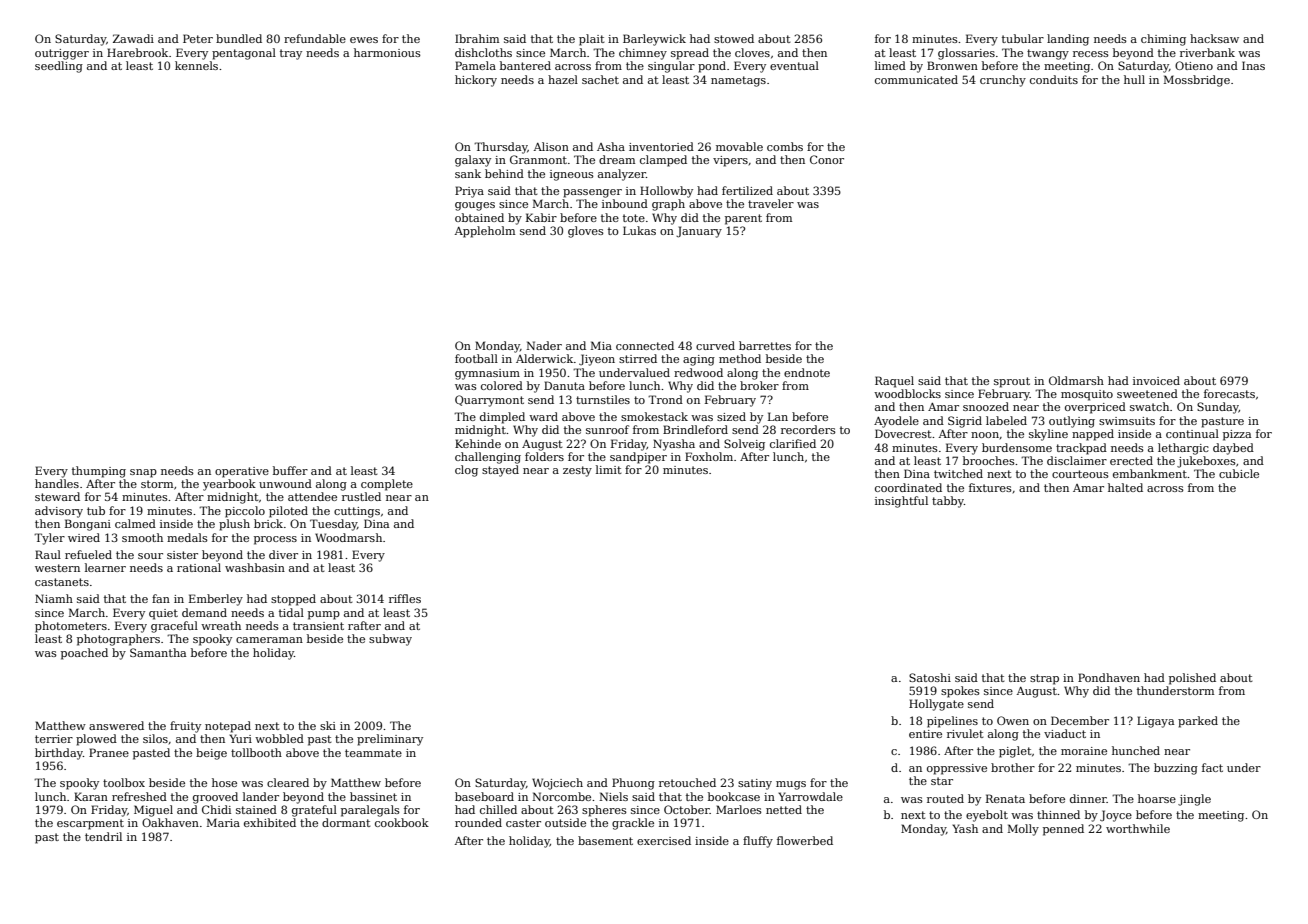 The width and height of the document is (1308, 924). What do you see at coordinates (948, 502) in the document?
I see `tabby` at bounding box center [948, 502].
